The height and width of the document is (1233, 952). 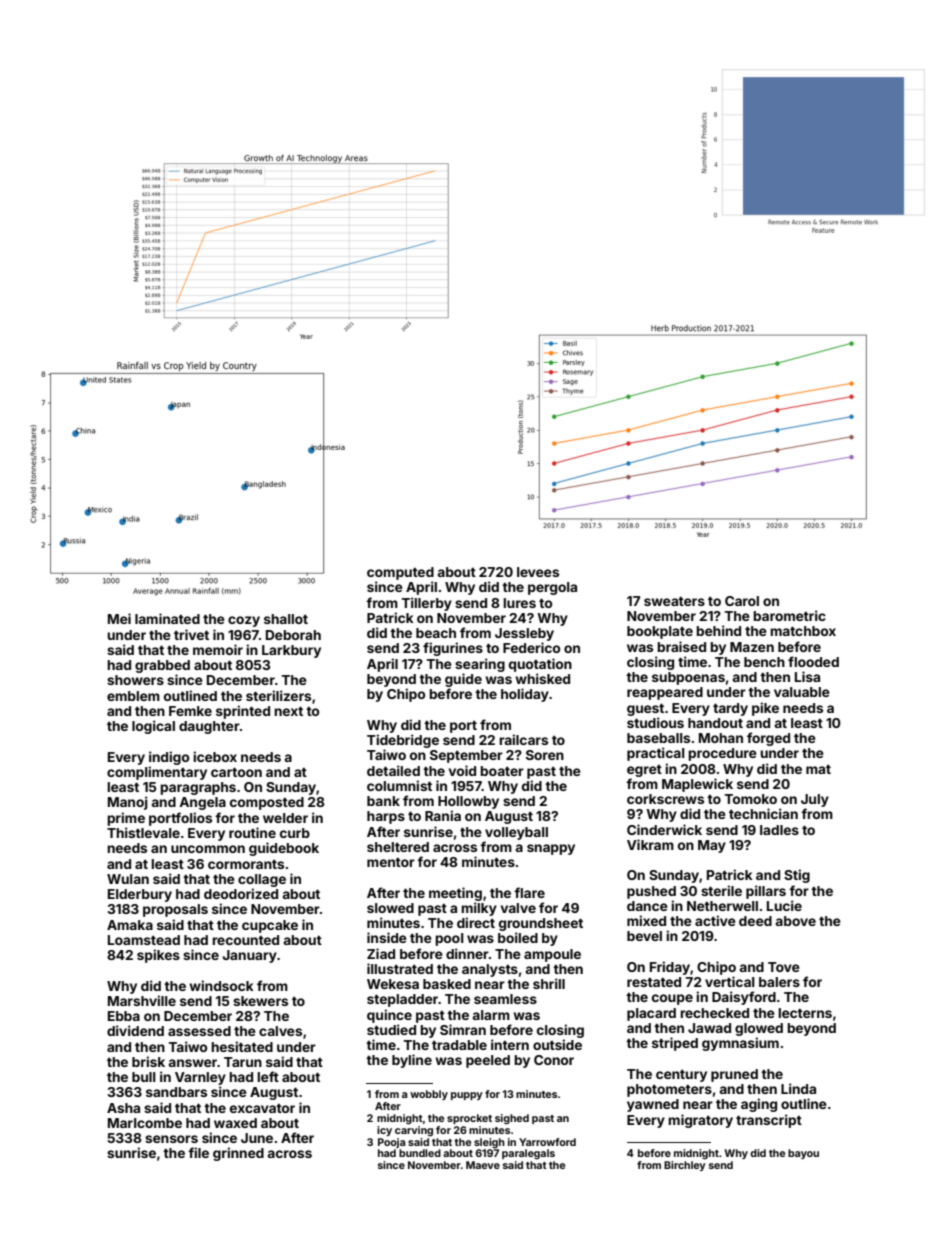 What do you see at coordinates (538, 572) in the document?
I see `levees` at bounding box center [538, 572].
